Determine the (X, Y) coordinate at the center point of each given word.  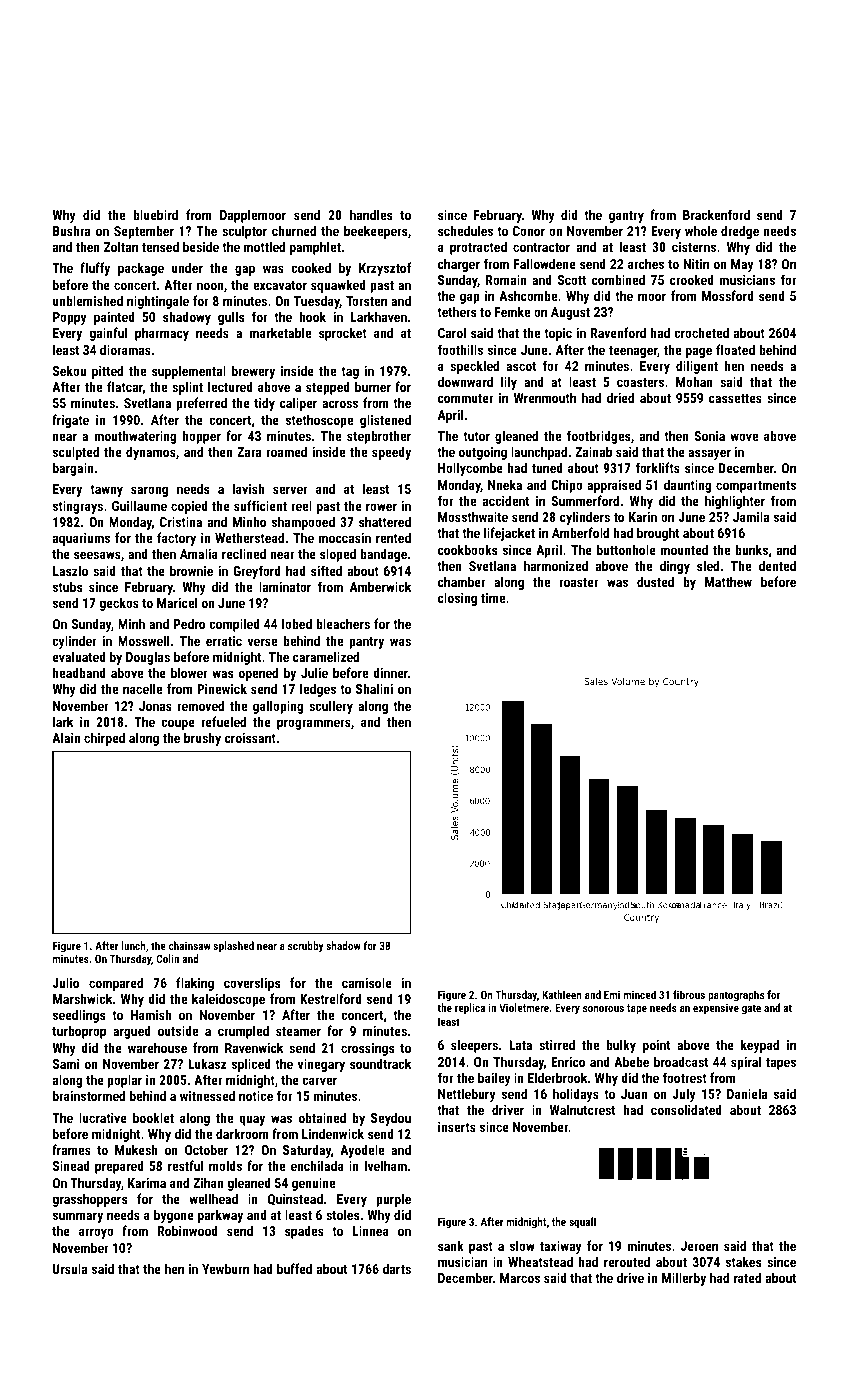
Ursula (70, 1268)
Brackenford (716, 214)
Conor (529, 231)
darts (397, 1268)
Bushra (71, 230)
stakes (743, 1261)
